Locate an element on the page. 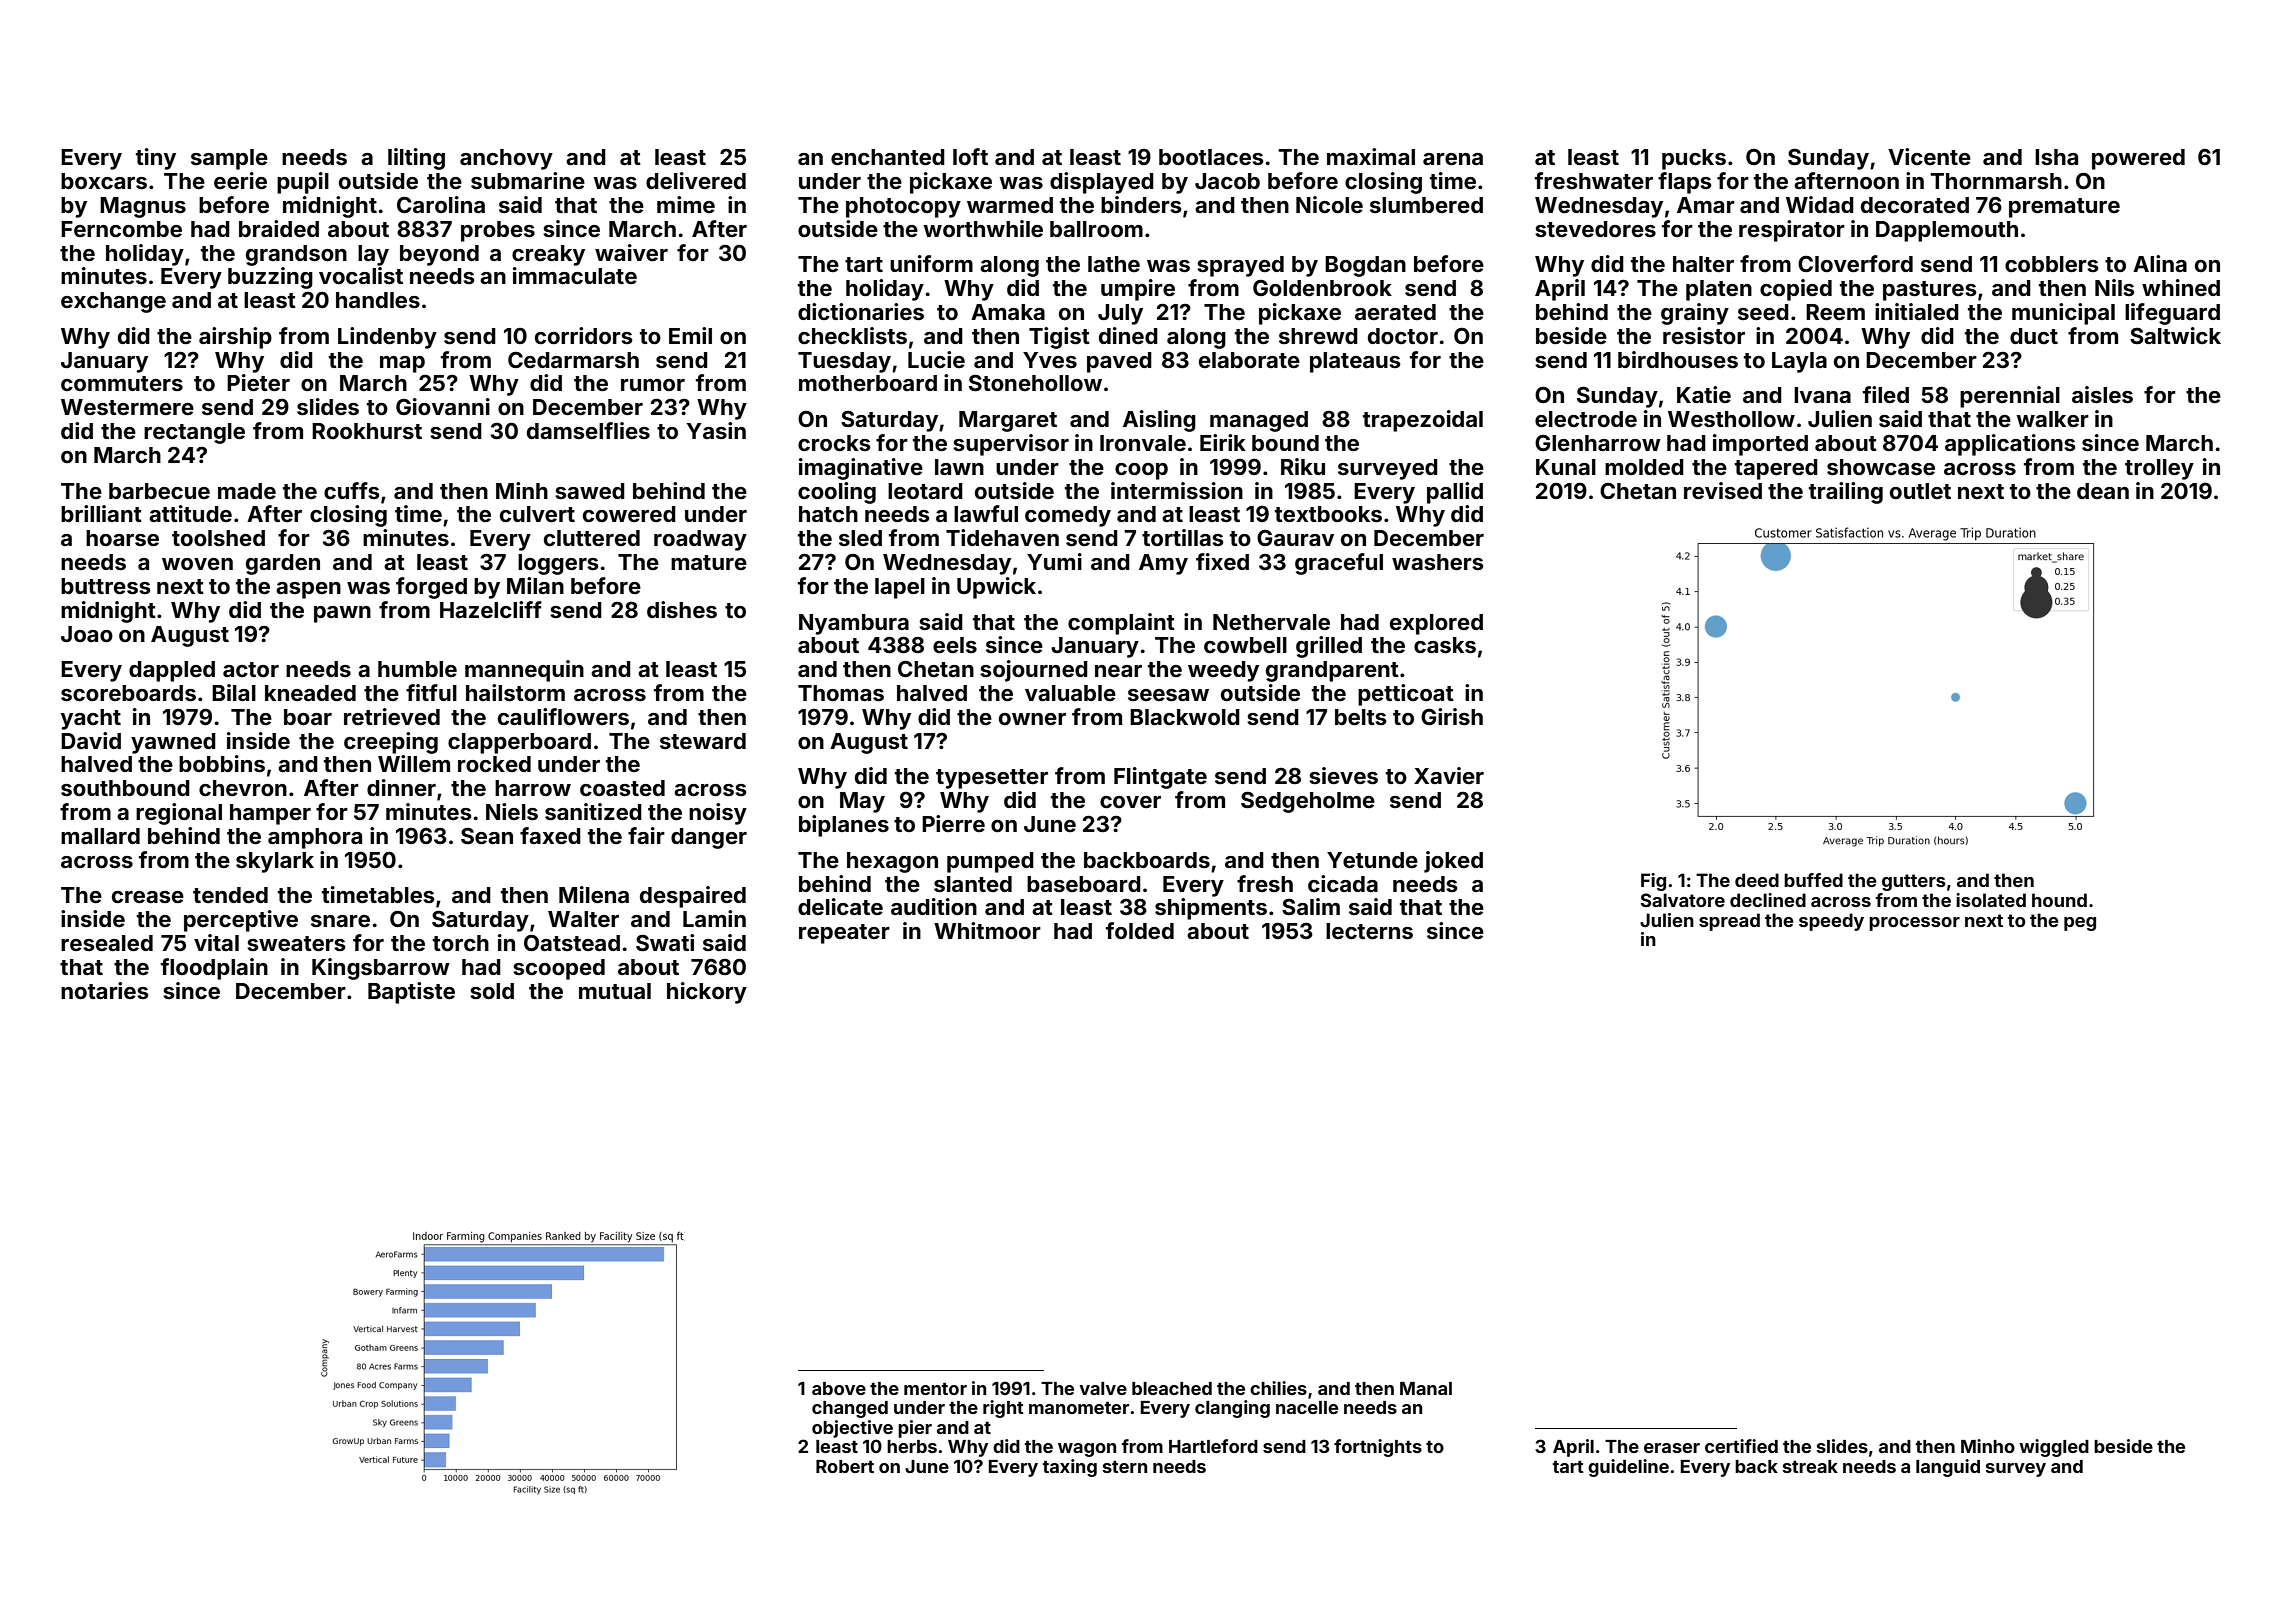 This image has width=2282, height=1614. powered is located at coordinates (2138, 159).
